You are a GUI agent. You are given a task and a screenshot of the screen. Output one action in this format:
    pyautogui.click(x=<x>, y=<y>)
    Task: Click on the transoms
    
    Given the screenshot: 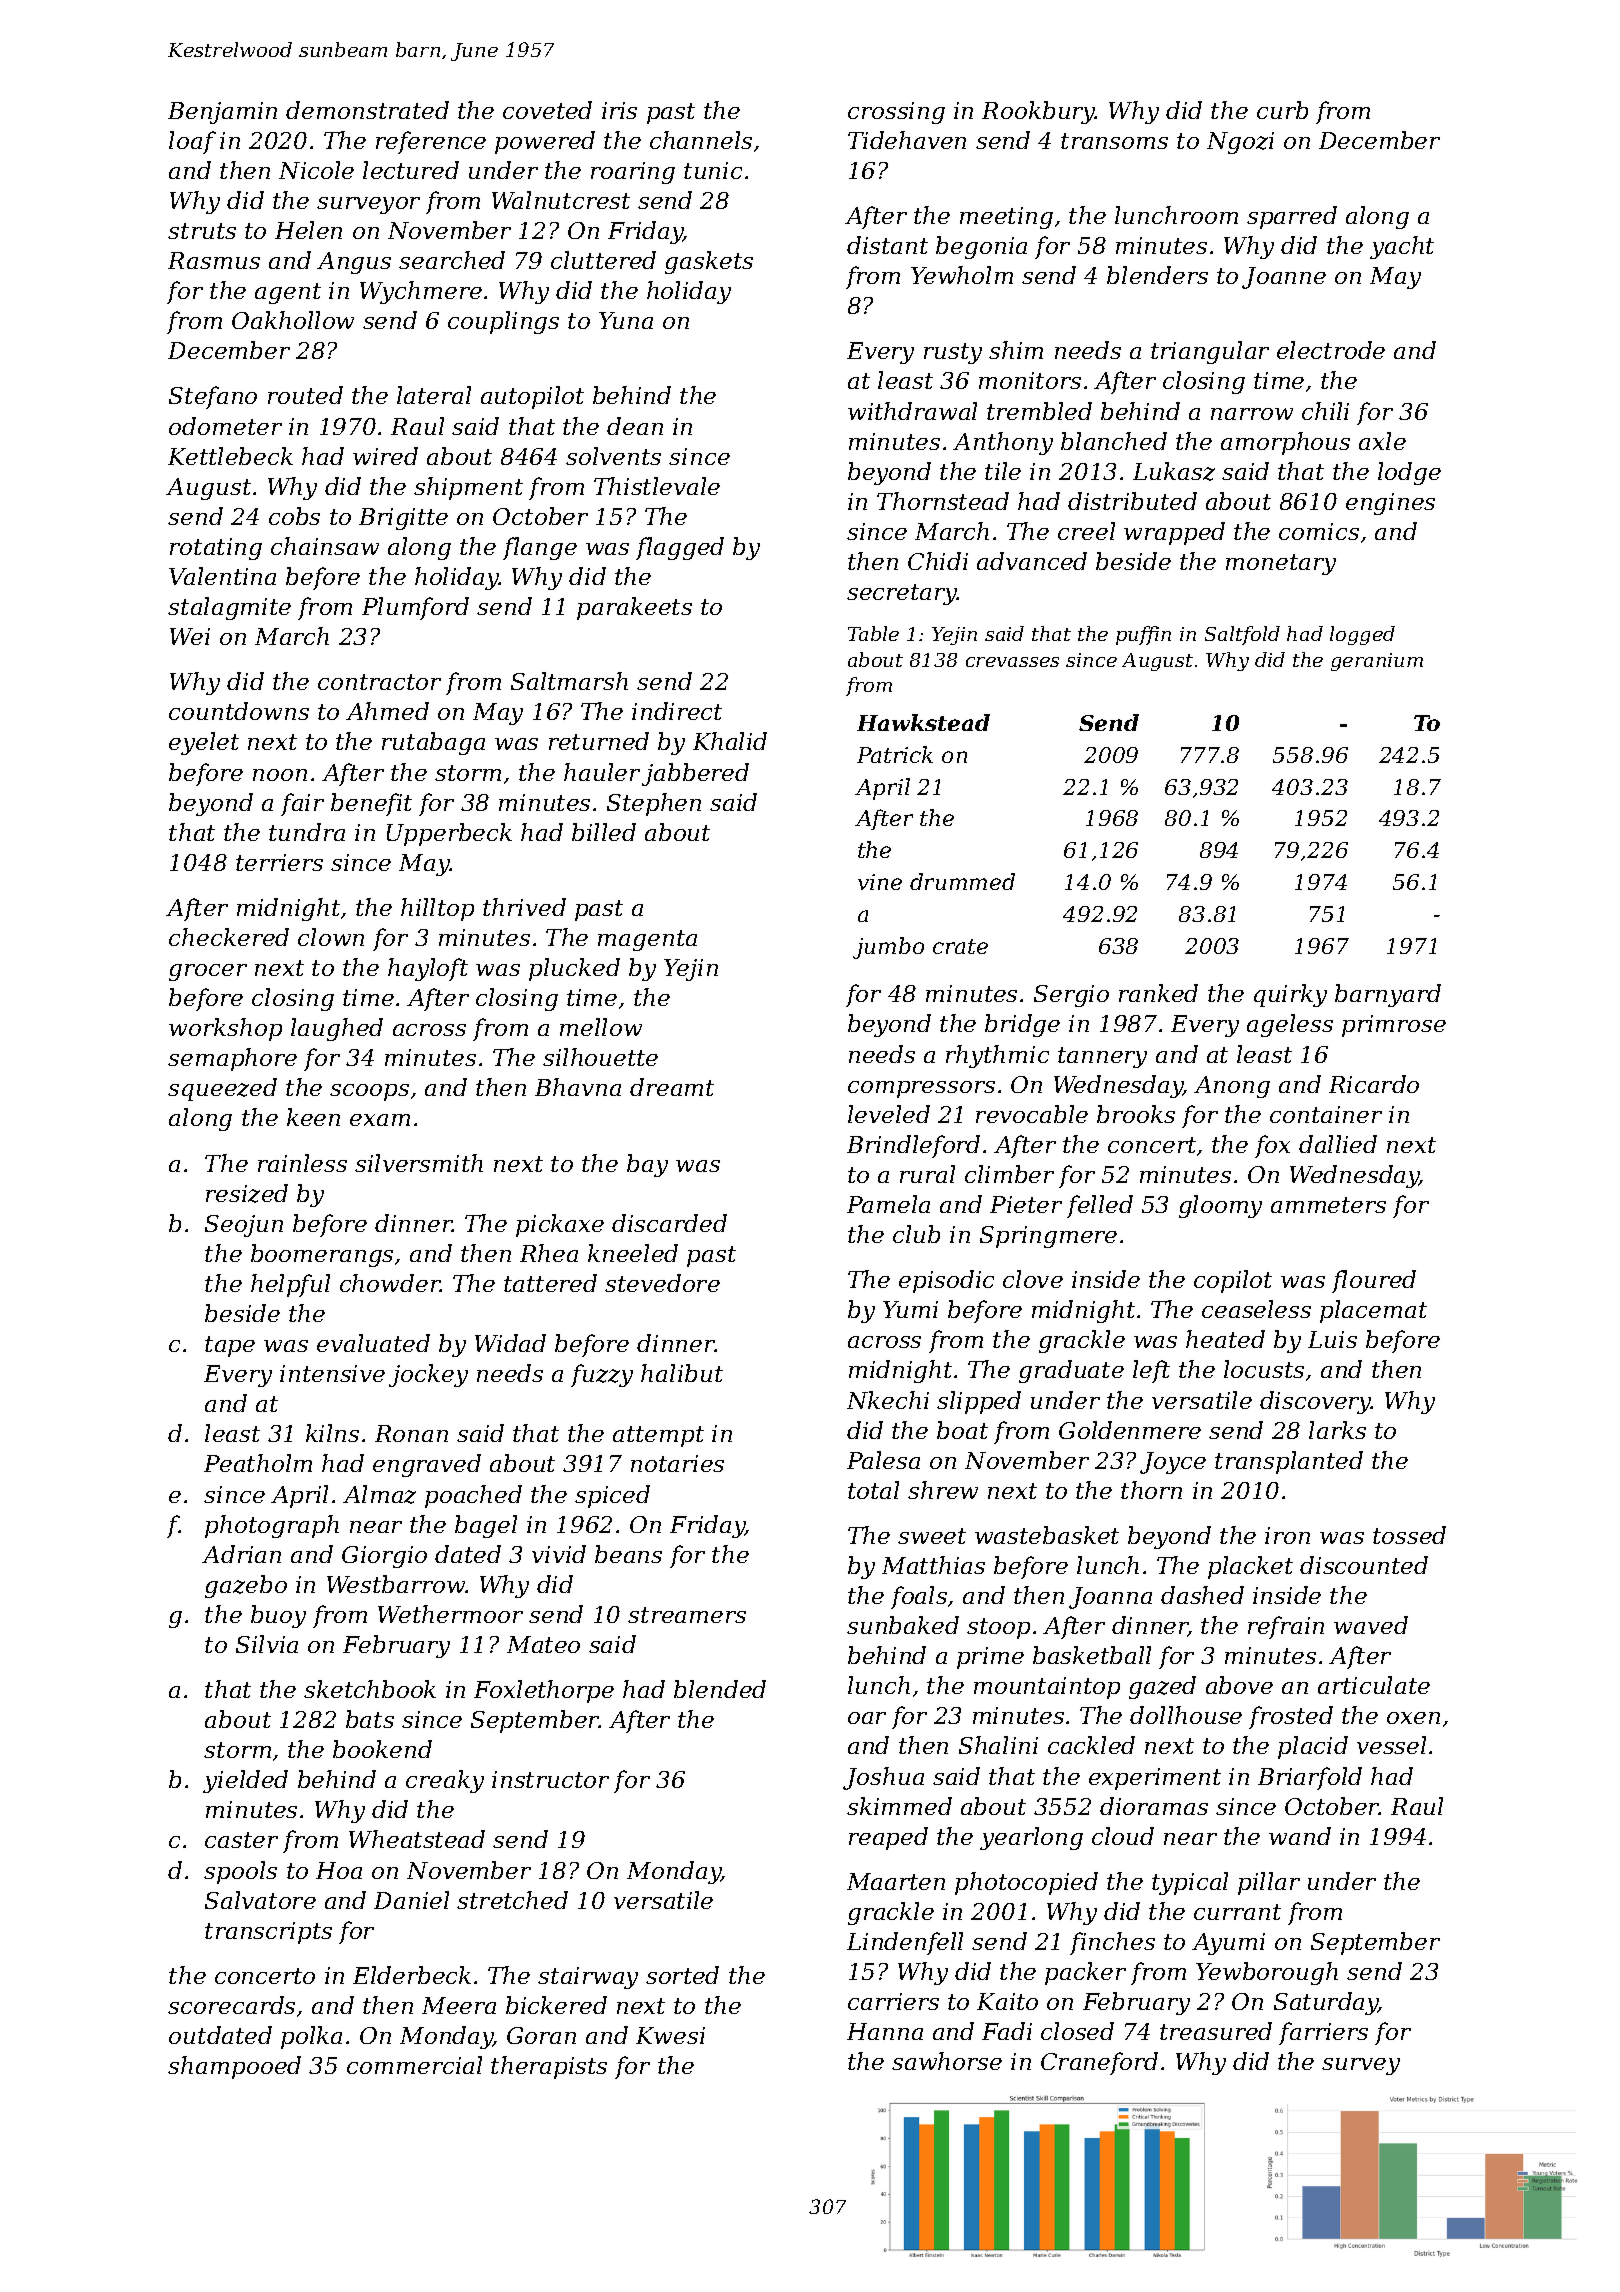 What is the action you would take?
    pyautogui.click(x=1114, y=141)
